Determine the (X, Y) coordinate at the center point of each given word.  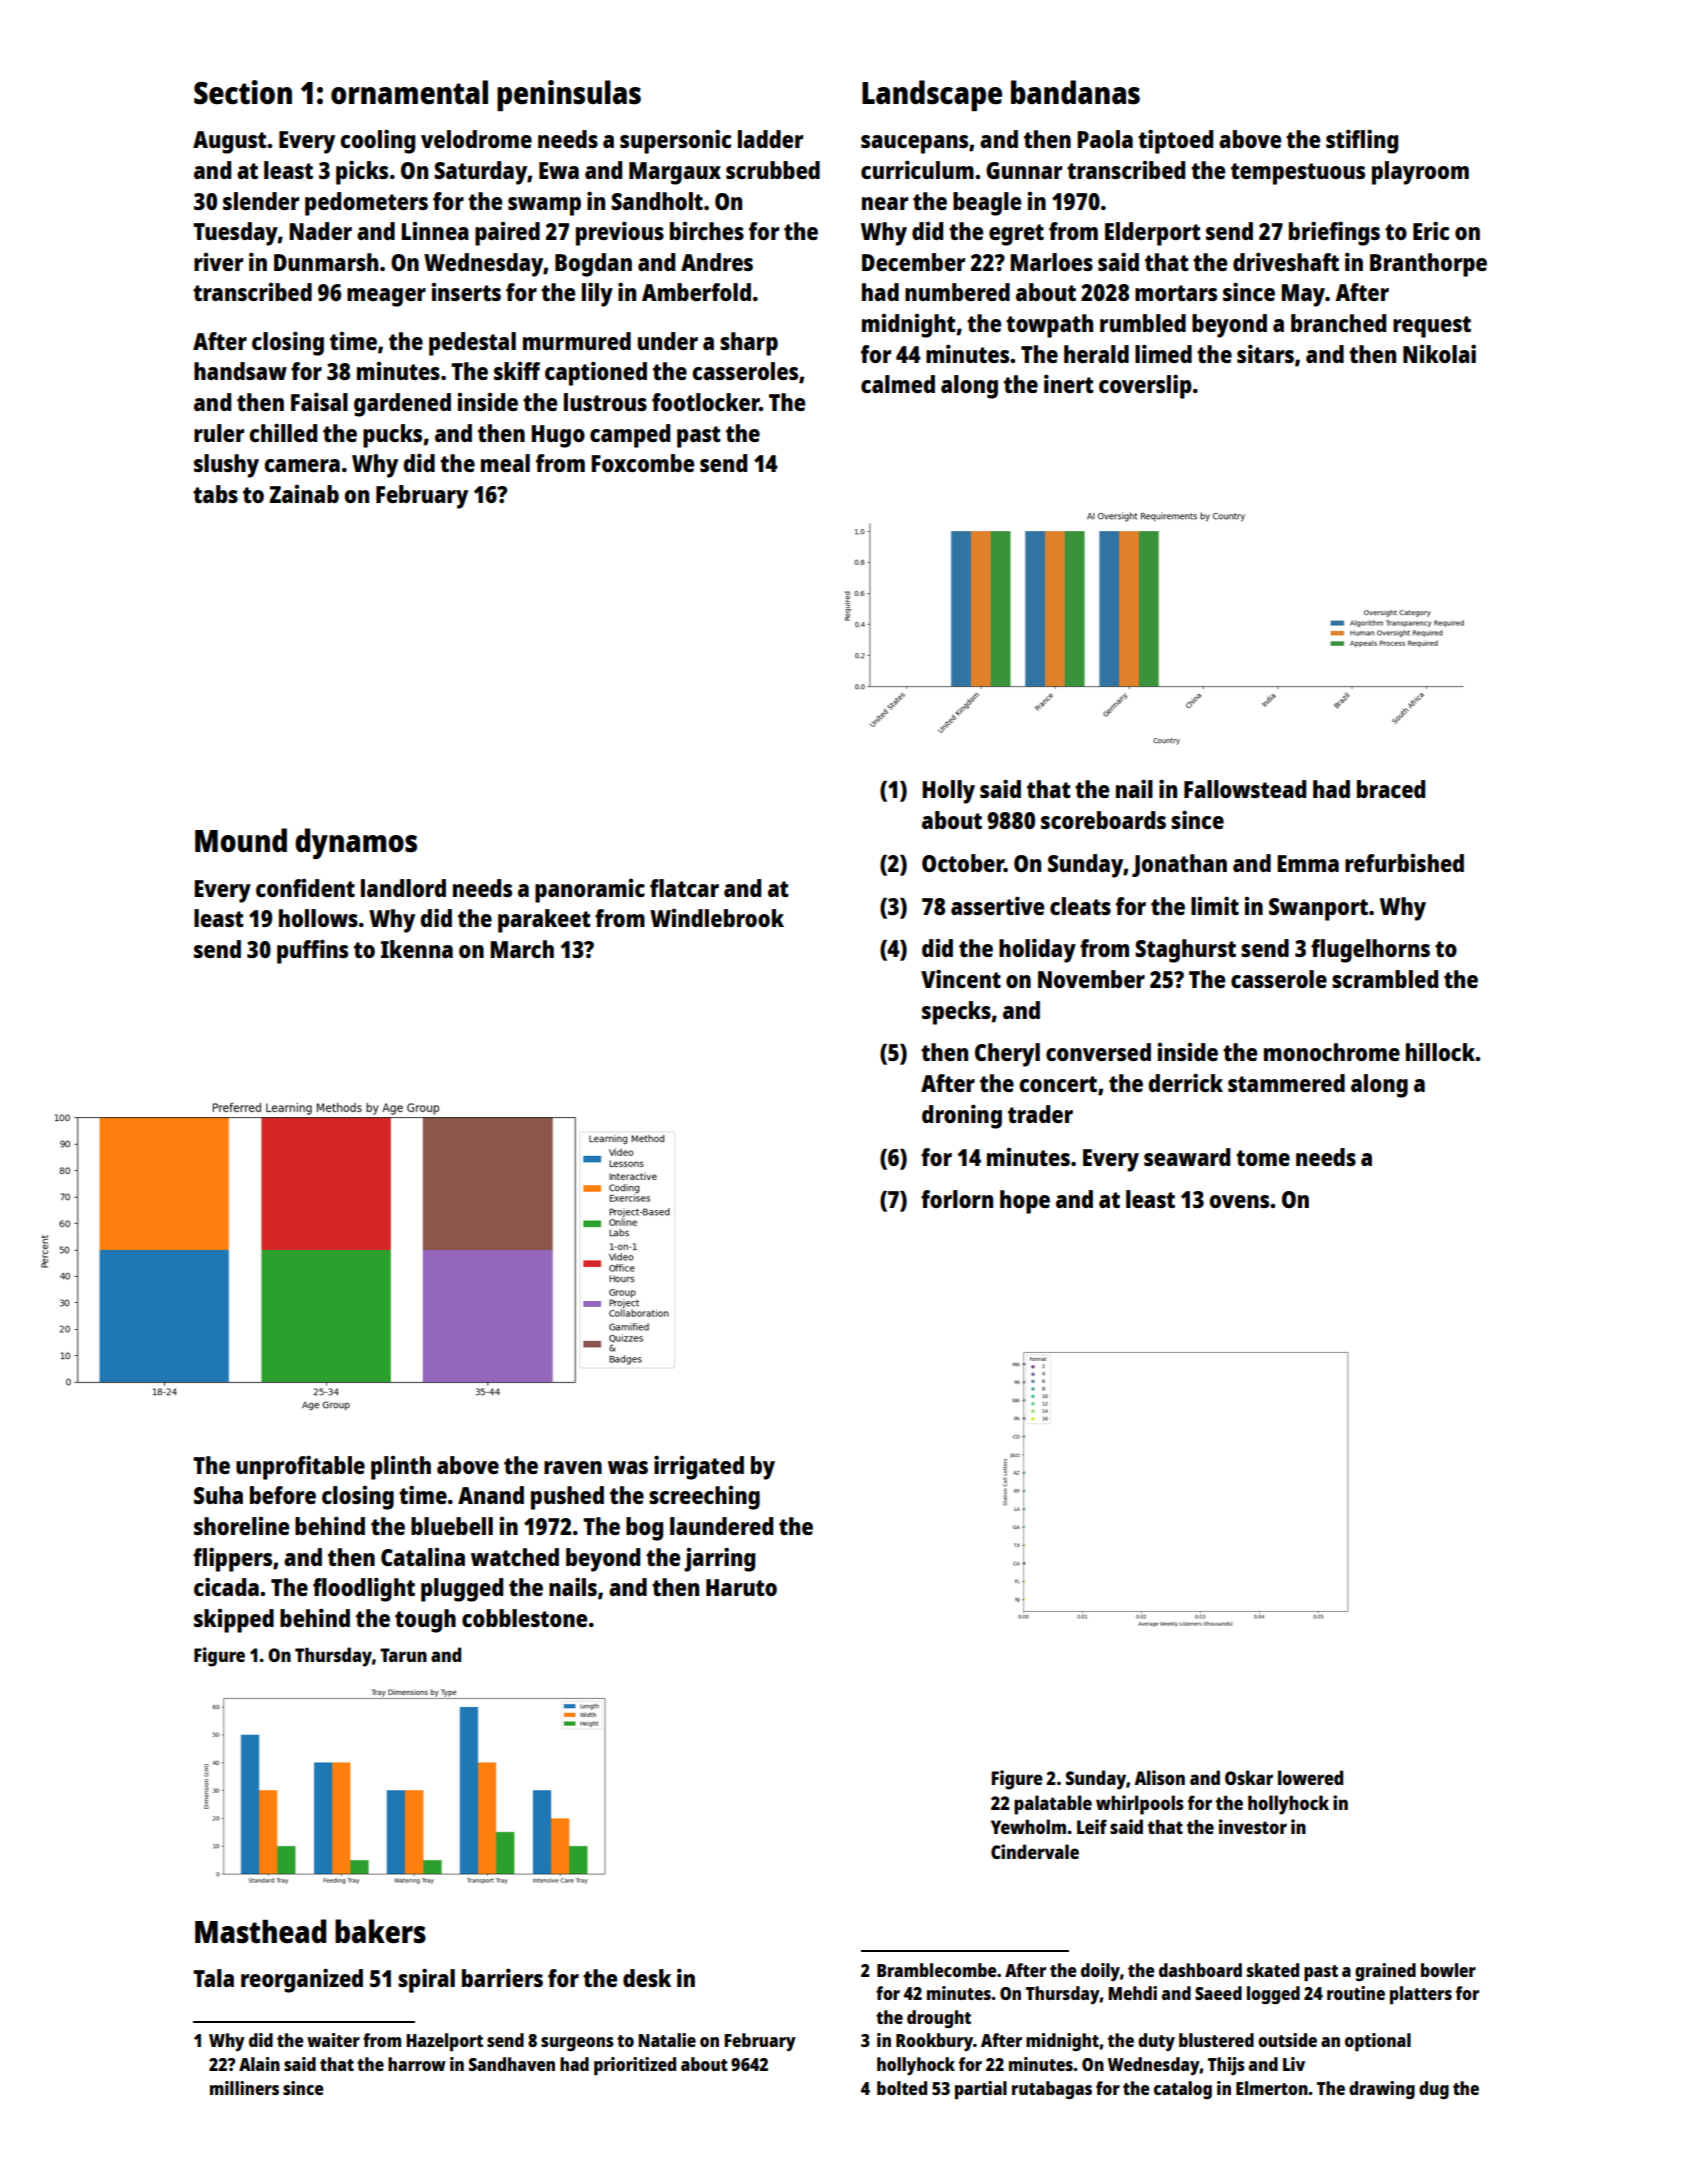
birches (707, 231)
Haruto (741, 1587)
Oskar (1249, 1777)
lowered (1310, 1777)
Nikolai (1439, 353)
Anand (491, 1495)
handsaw (240, 371)
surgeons (577, 2044)
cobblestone (524, 1618)
